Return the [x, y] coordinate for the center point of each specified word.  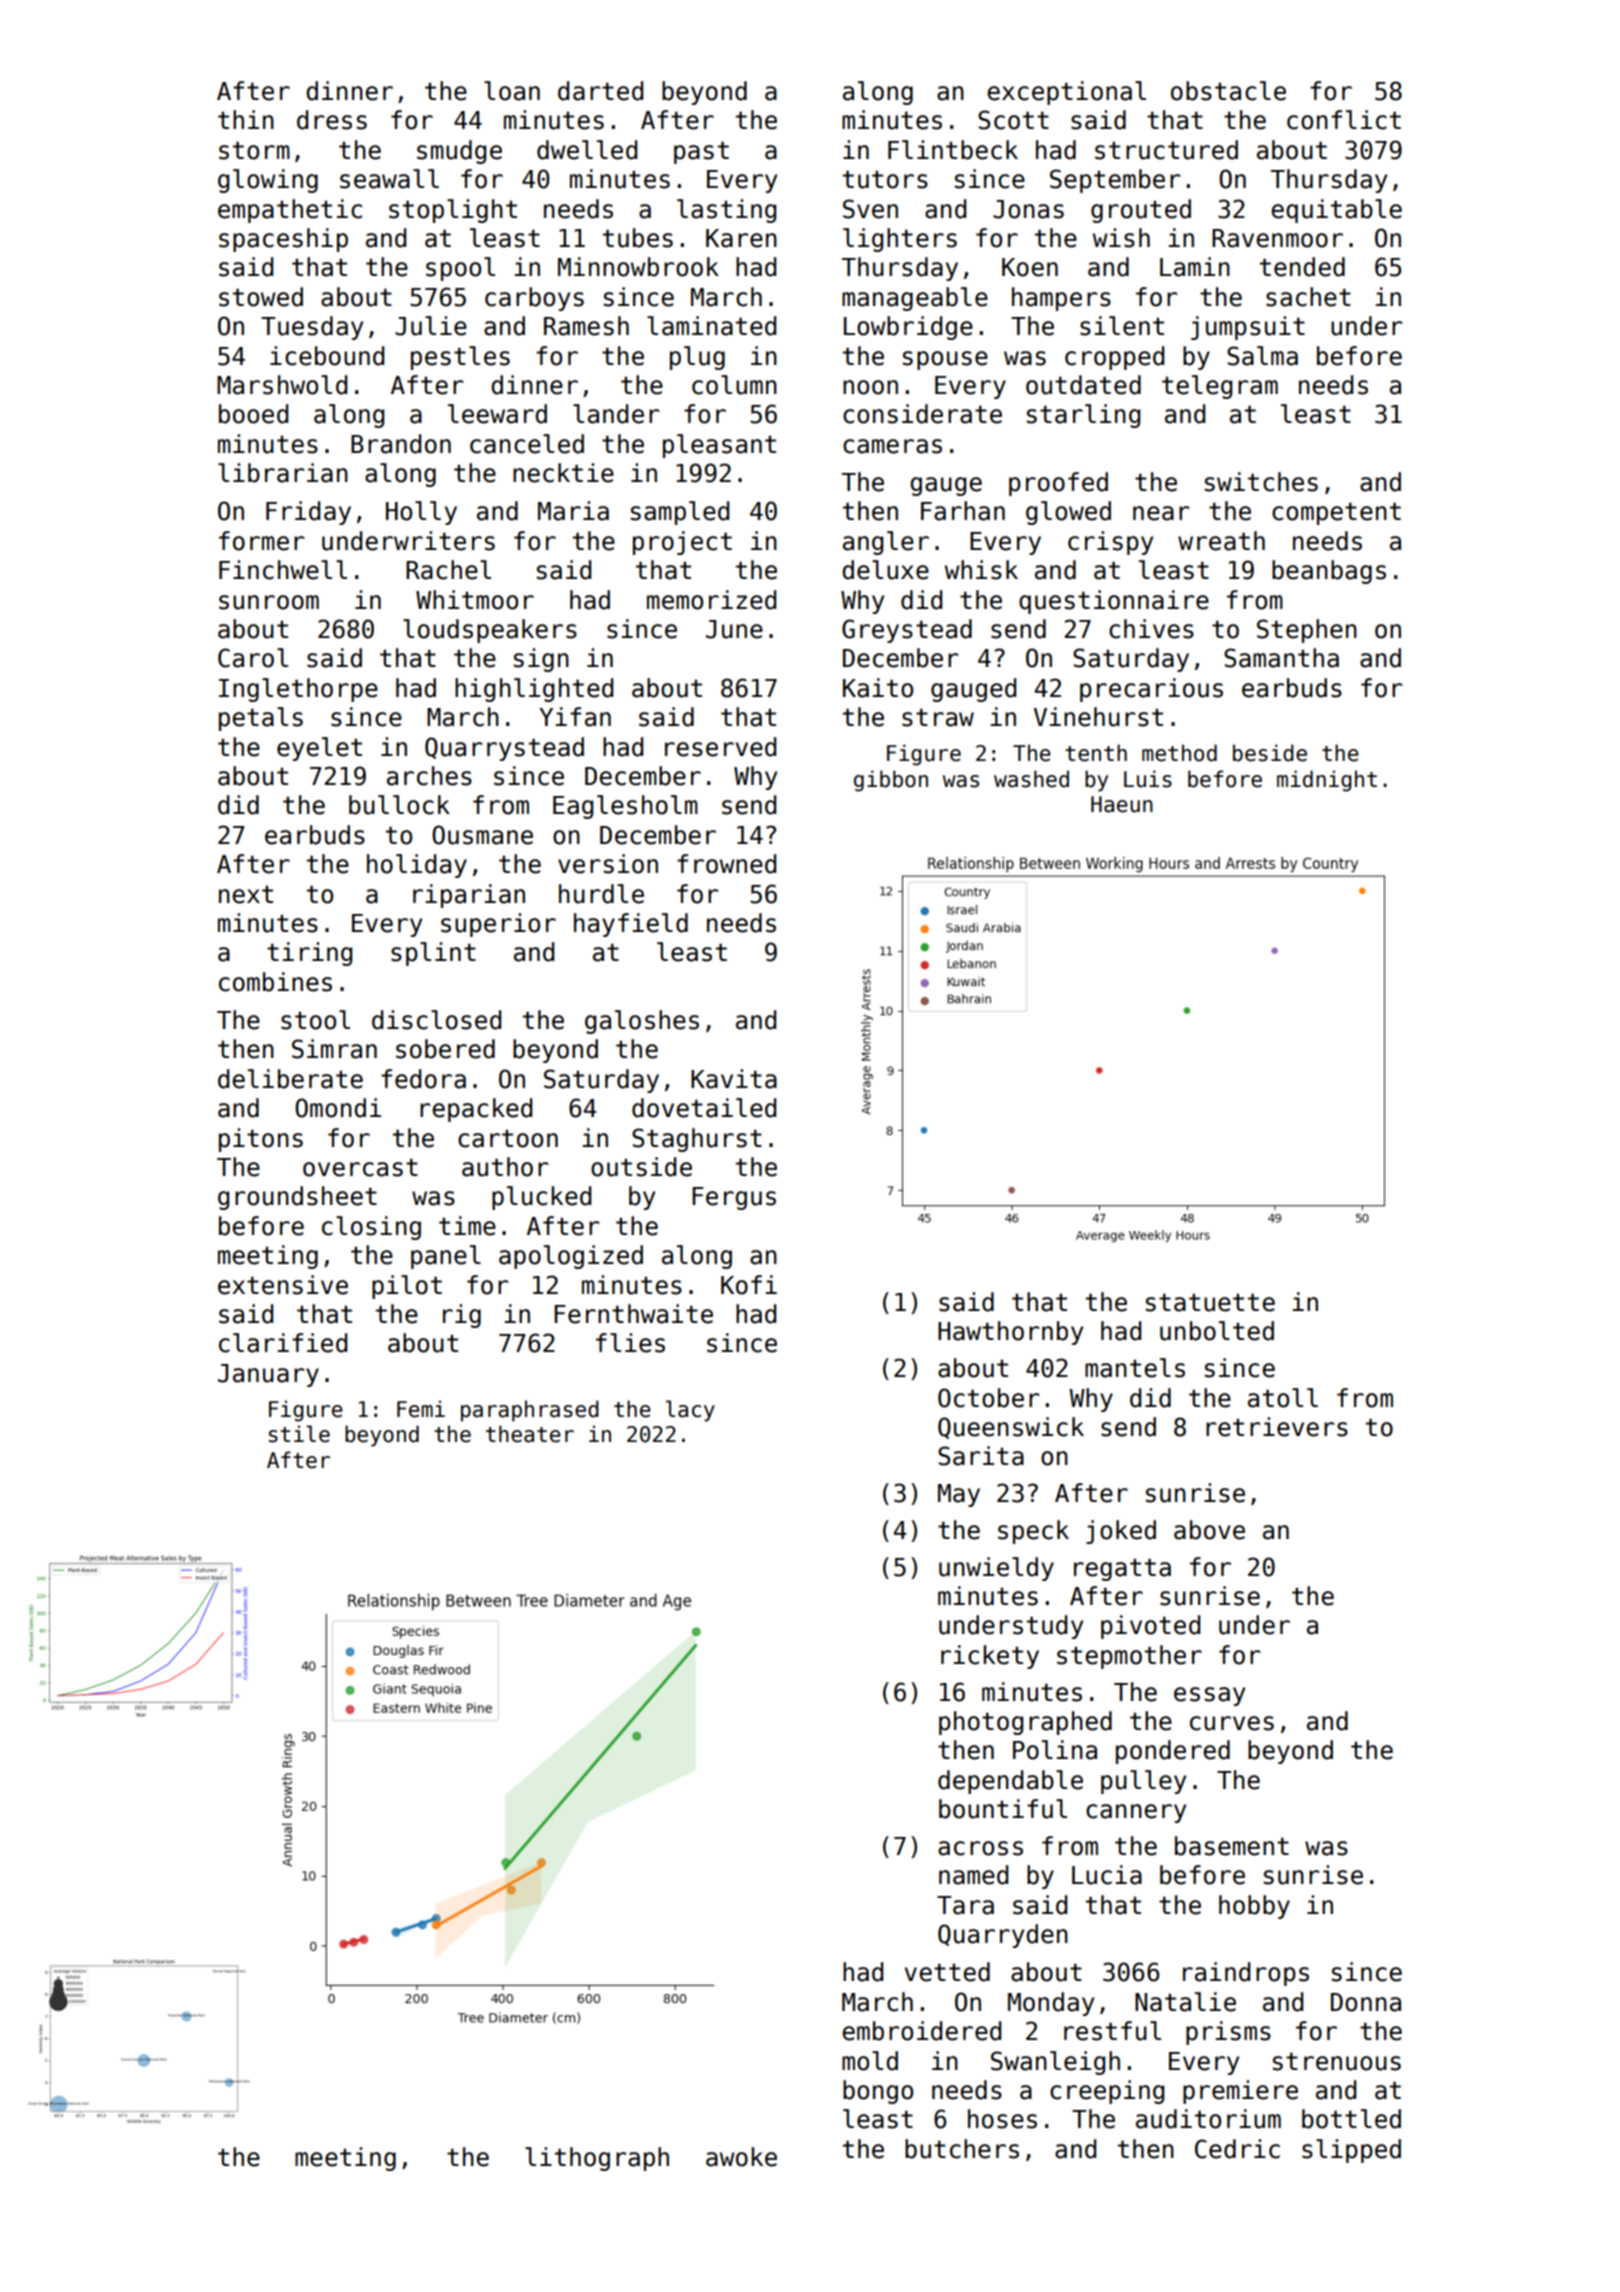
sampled [680, 513]
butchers [962, 2149]
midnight [1327, 781]
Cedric [1237, 2149]
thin [246, 119]
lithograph [597, 2159]
